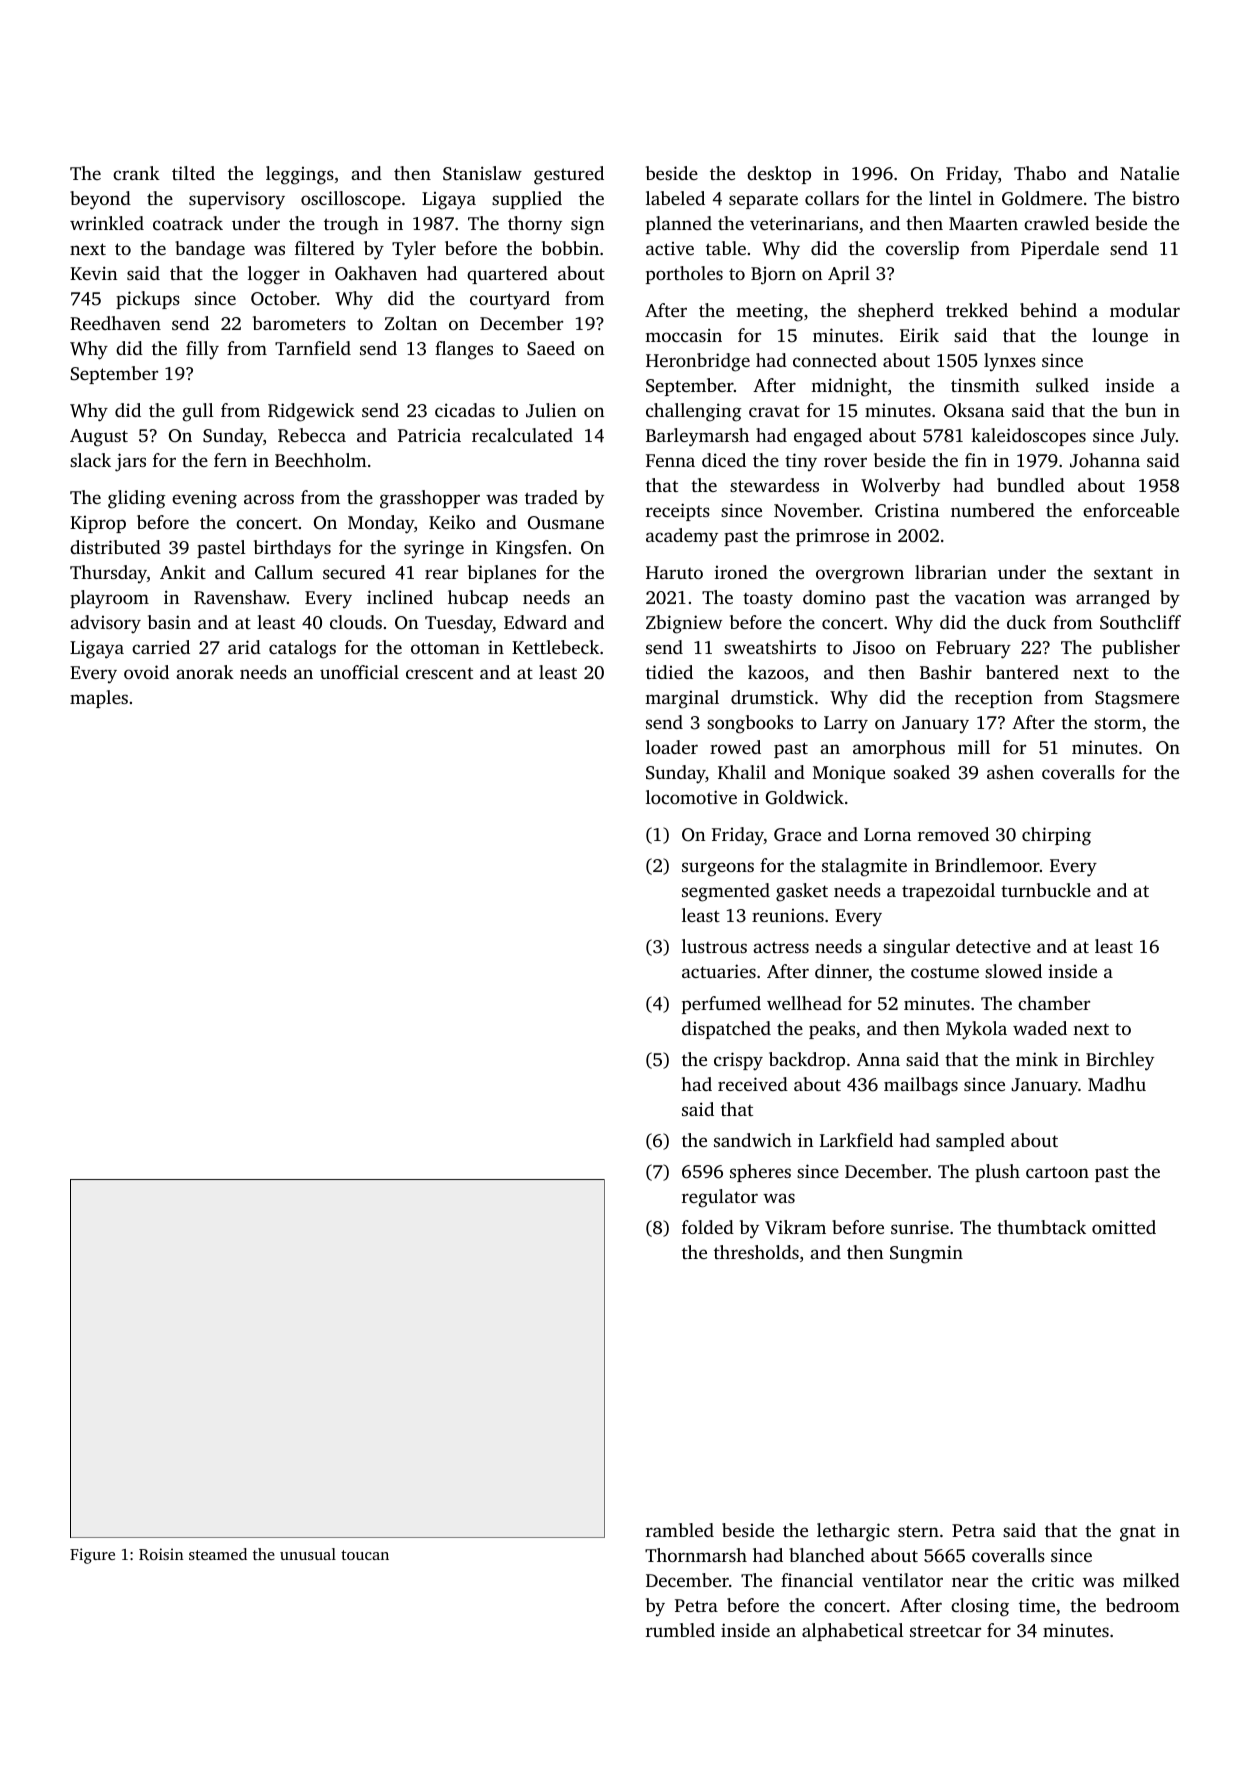  I want to click on Oksana, so click(974, 410).
